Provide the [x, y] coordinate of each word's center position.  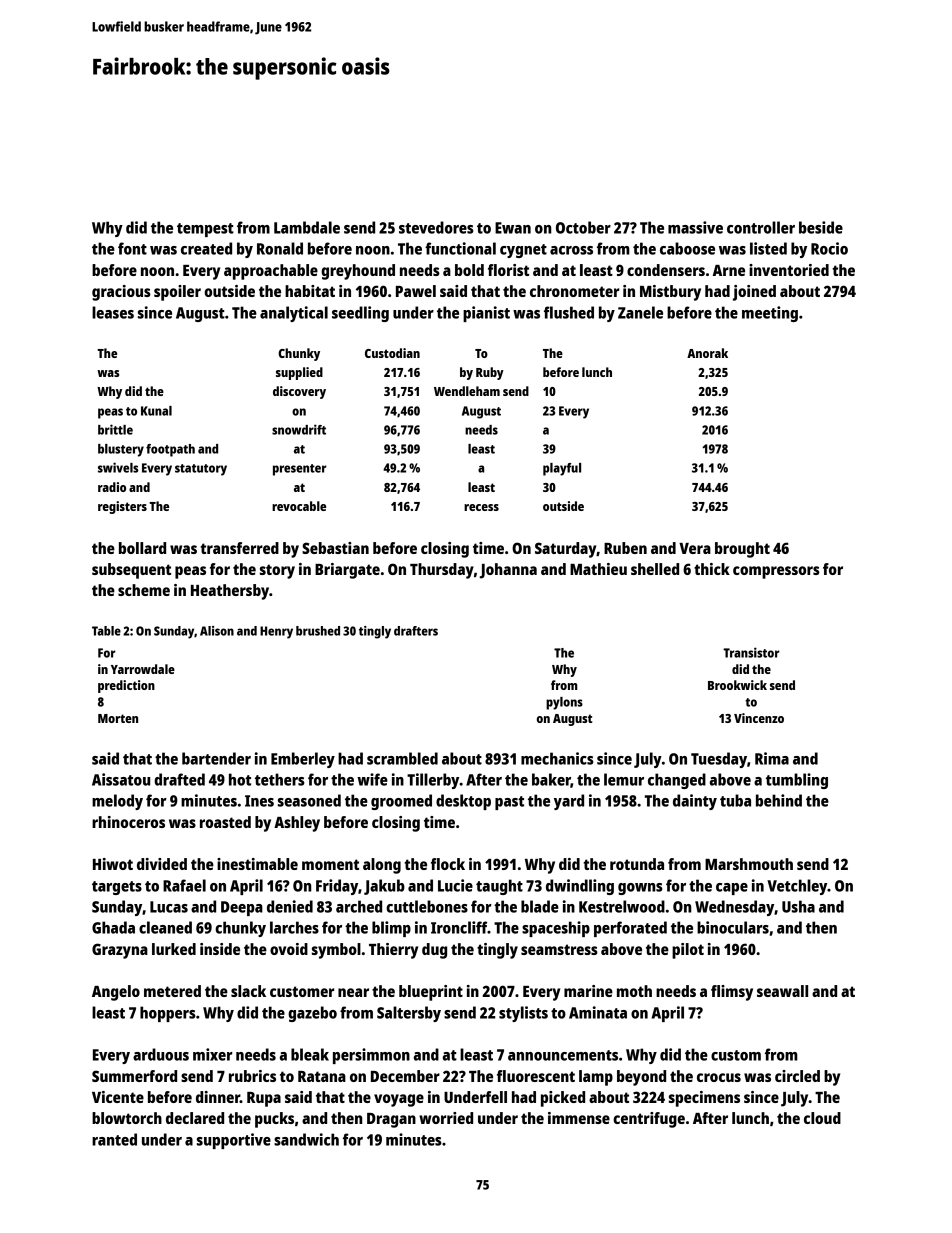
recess [481, 507]
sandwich [306, 1139]
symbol [336, 951]
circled [797, 1076]
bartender [216, 758]
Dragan [391, 1120]
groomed [401, 802]
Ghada [113, 927]
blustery [121, 450]
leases [113, 312]
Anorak [707, 353]
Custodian [392, 353]
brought [742, 550]
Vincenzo [759, 718]
